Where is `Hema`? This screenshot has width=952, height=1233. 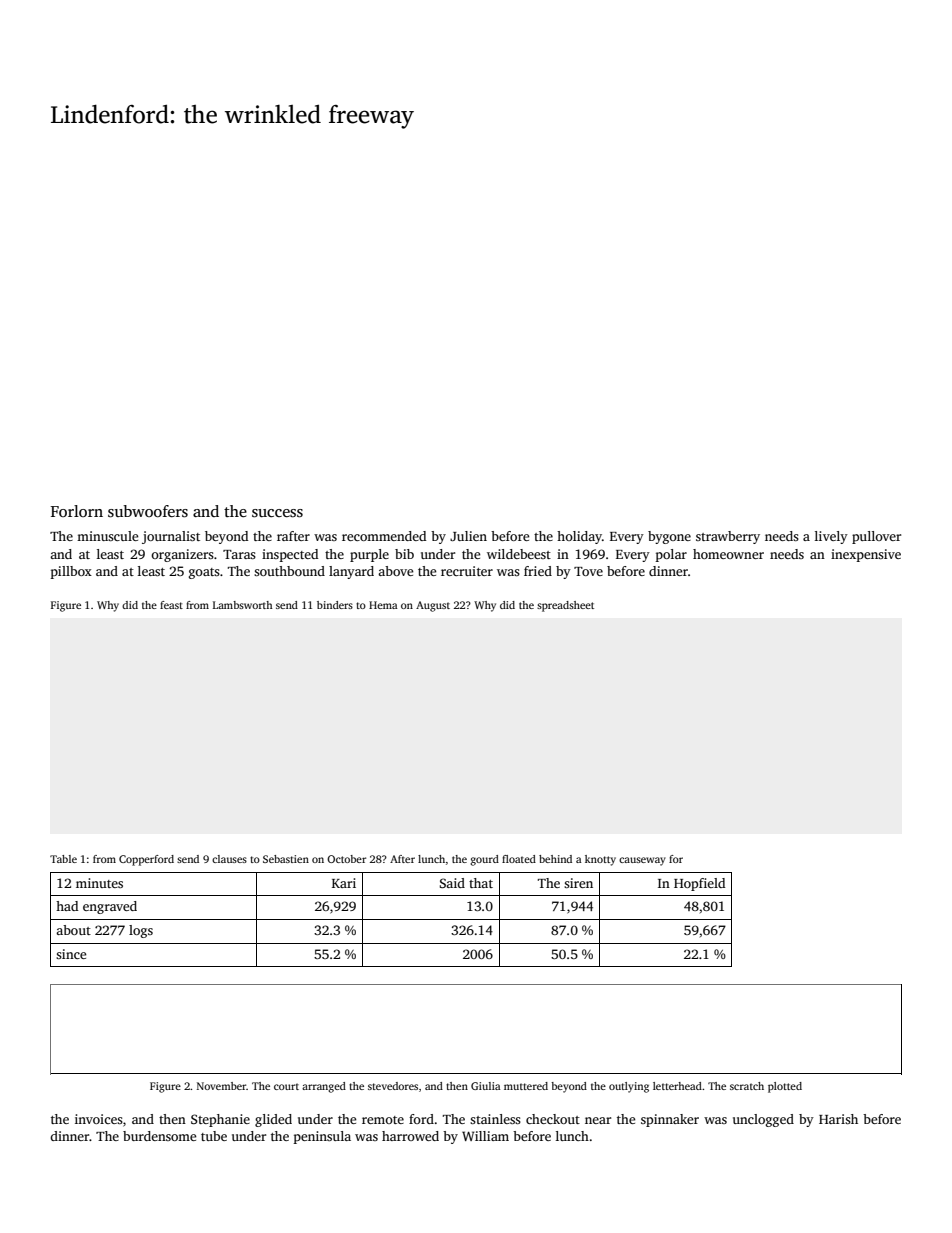
Hema is located at coordinates (383, 605).
